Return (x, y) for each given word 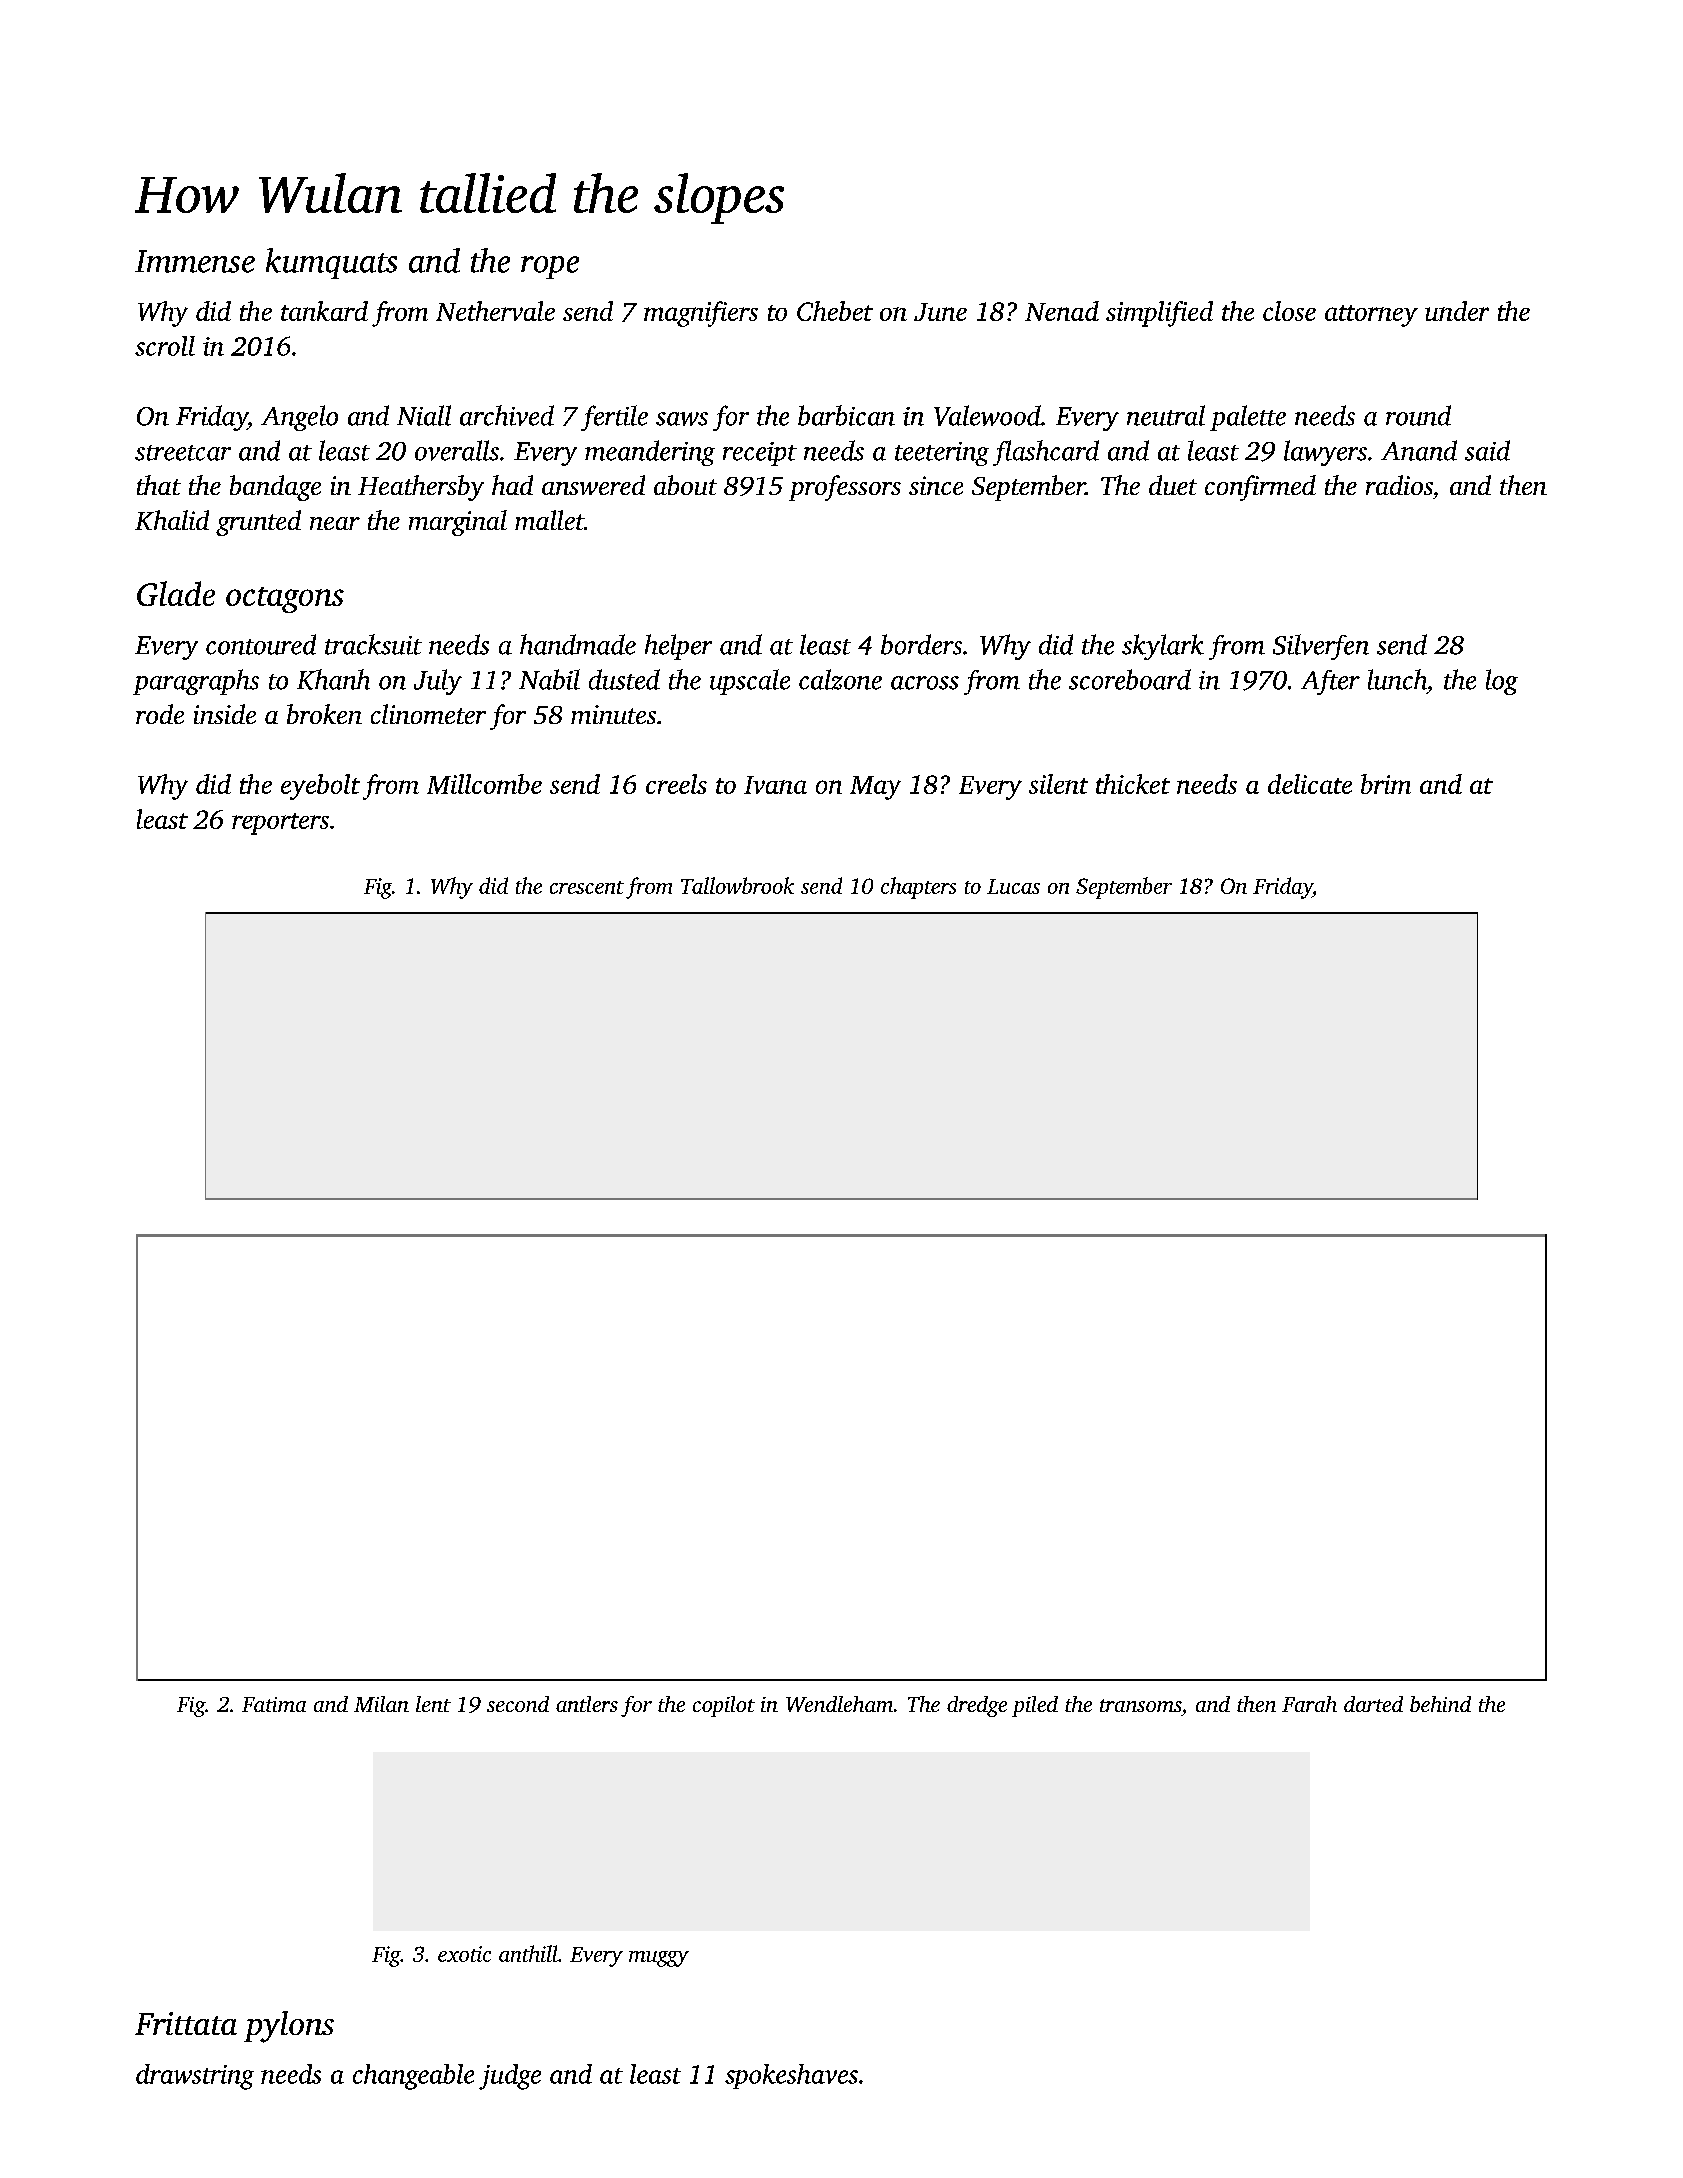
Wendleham (839, 1704)
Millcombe (484, 784)
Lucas (1013, 886)
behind (1440, 1704)
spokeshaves (791, 2076)
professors (845, 488)
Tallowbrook (737, 885)
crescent (587, 887)
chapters (918, 888)
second (518, 1704)
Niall (424, 415)
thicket (1133, 784)
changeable (413, 2077)
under (1457, 311)
